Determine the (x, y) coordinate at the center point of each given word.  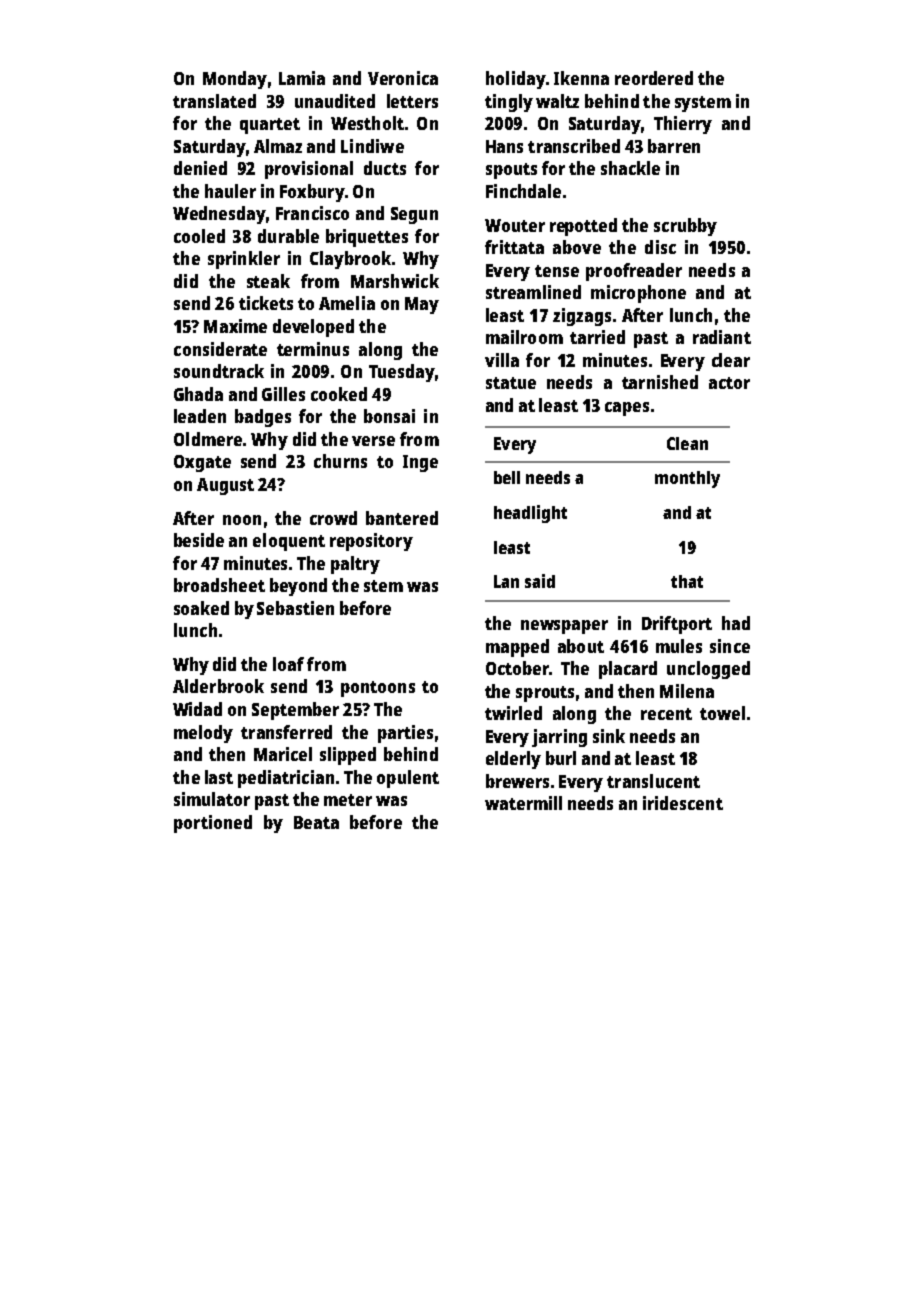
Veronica (403, 78)
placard (628, 670)
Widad (197, 709)
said (540, 581)
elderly (513, 760)
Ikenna (581, 78)
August (225, 486)
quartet (270, 126)
